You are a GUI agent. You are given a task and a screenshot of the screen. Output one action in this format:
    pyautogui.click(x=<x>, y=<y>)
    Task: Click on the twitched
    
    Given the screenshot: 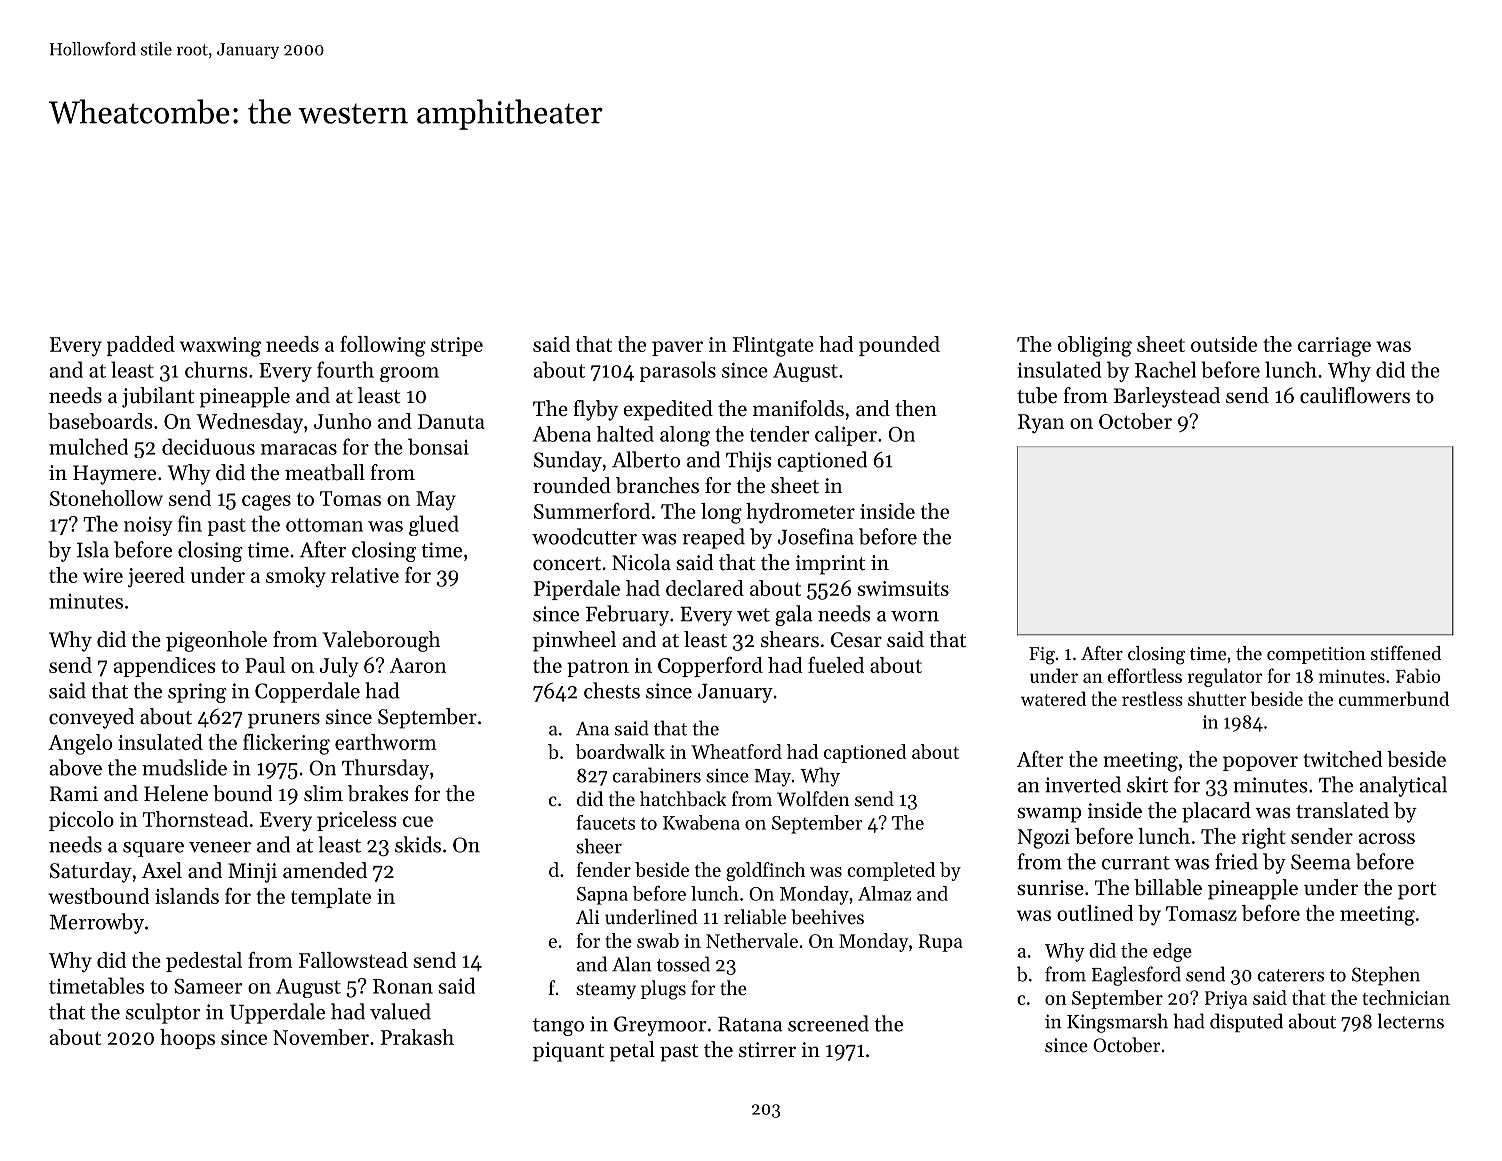 What is the action you would take?
    pyautogui.click(x=1342, y=759)
